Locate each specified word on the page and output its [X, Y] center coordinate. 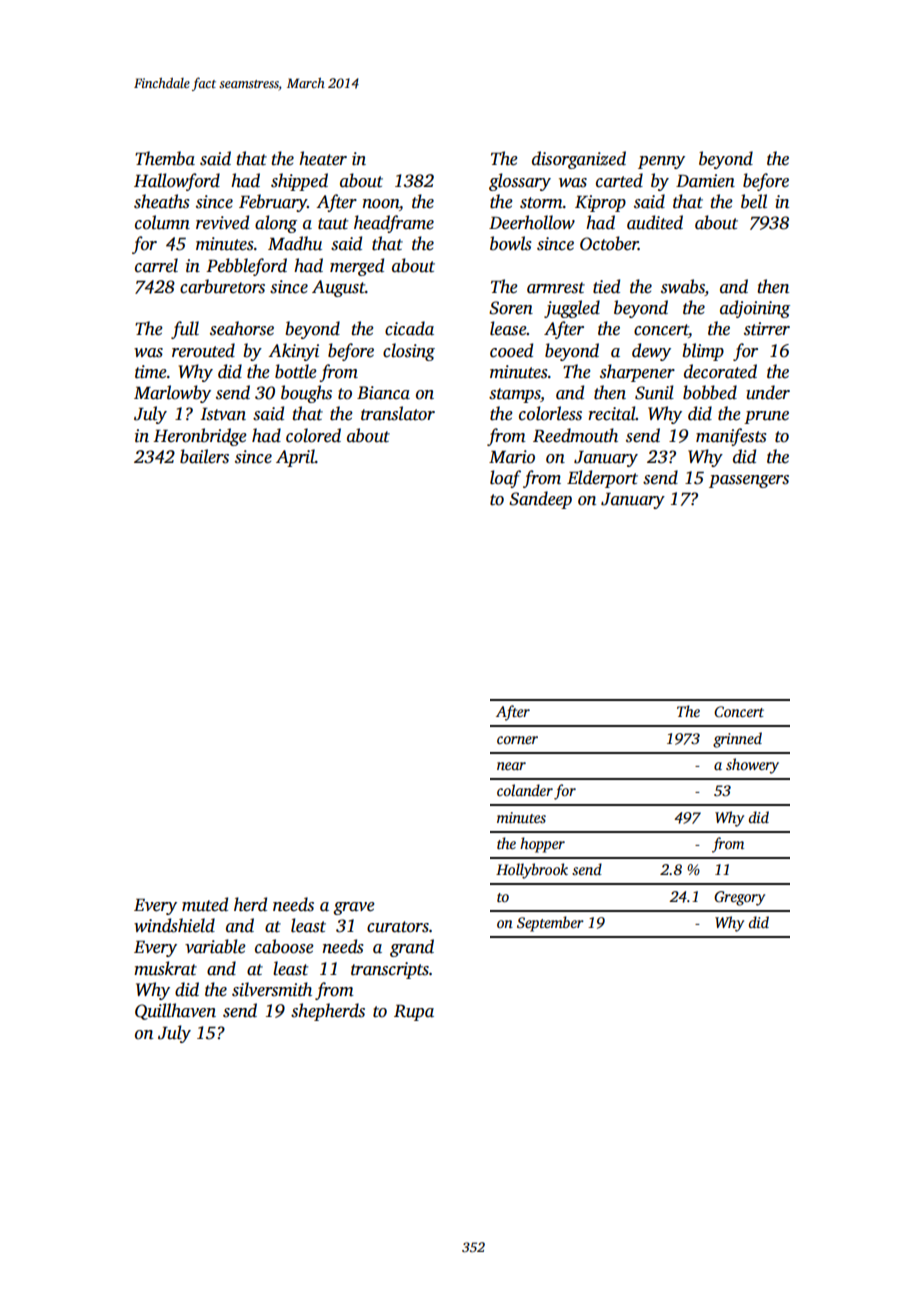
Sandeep [540, 500]
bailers [204, 456]
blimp [703, 352]
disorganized [579, 160]
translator [398, 413]
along [276, 224]
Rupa [414, 1013]
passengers [749, 481]
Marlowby [172, 394]
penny [661, 162]
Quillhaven [175, 1011]
